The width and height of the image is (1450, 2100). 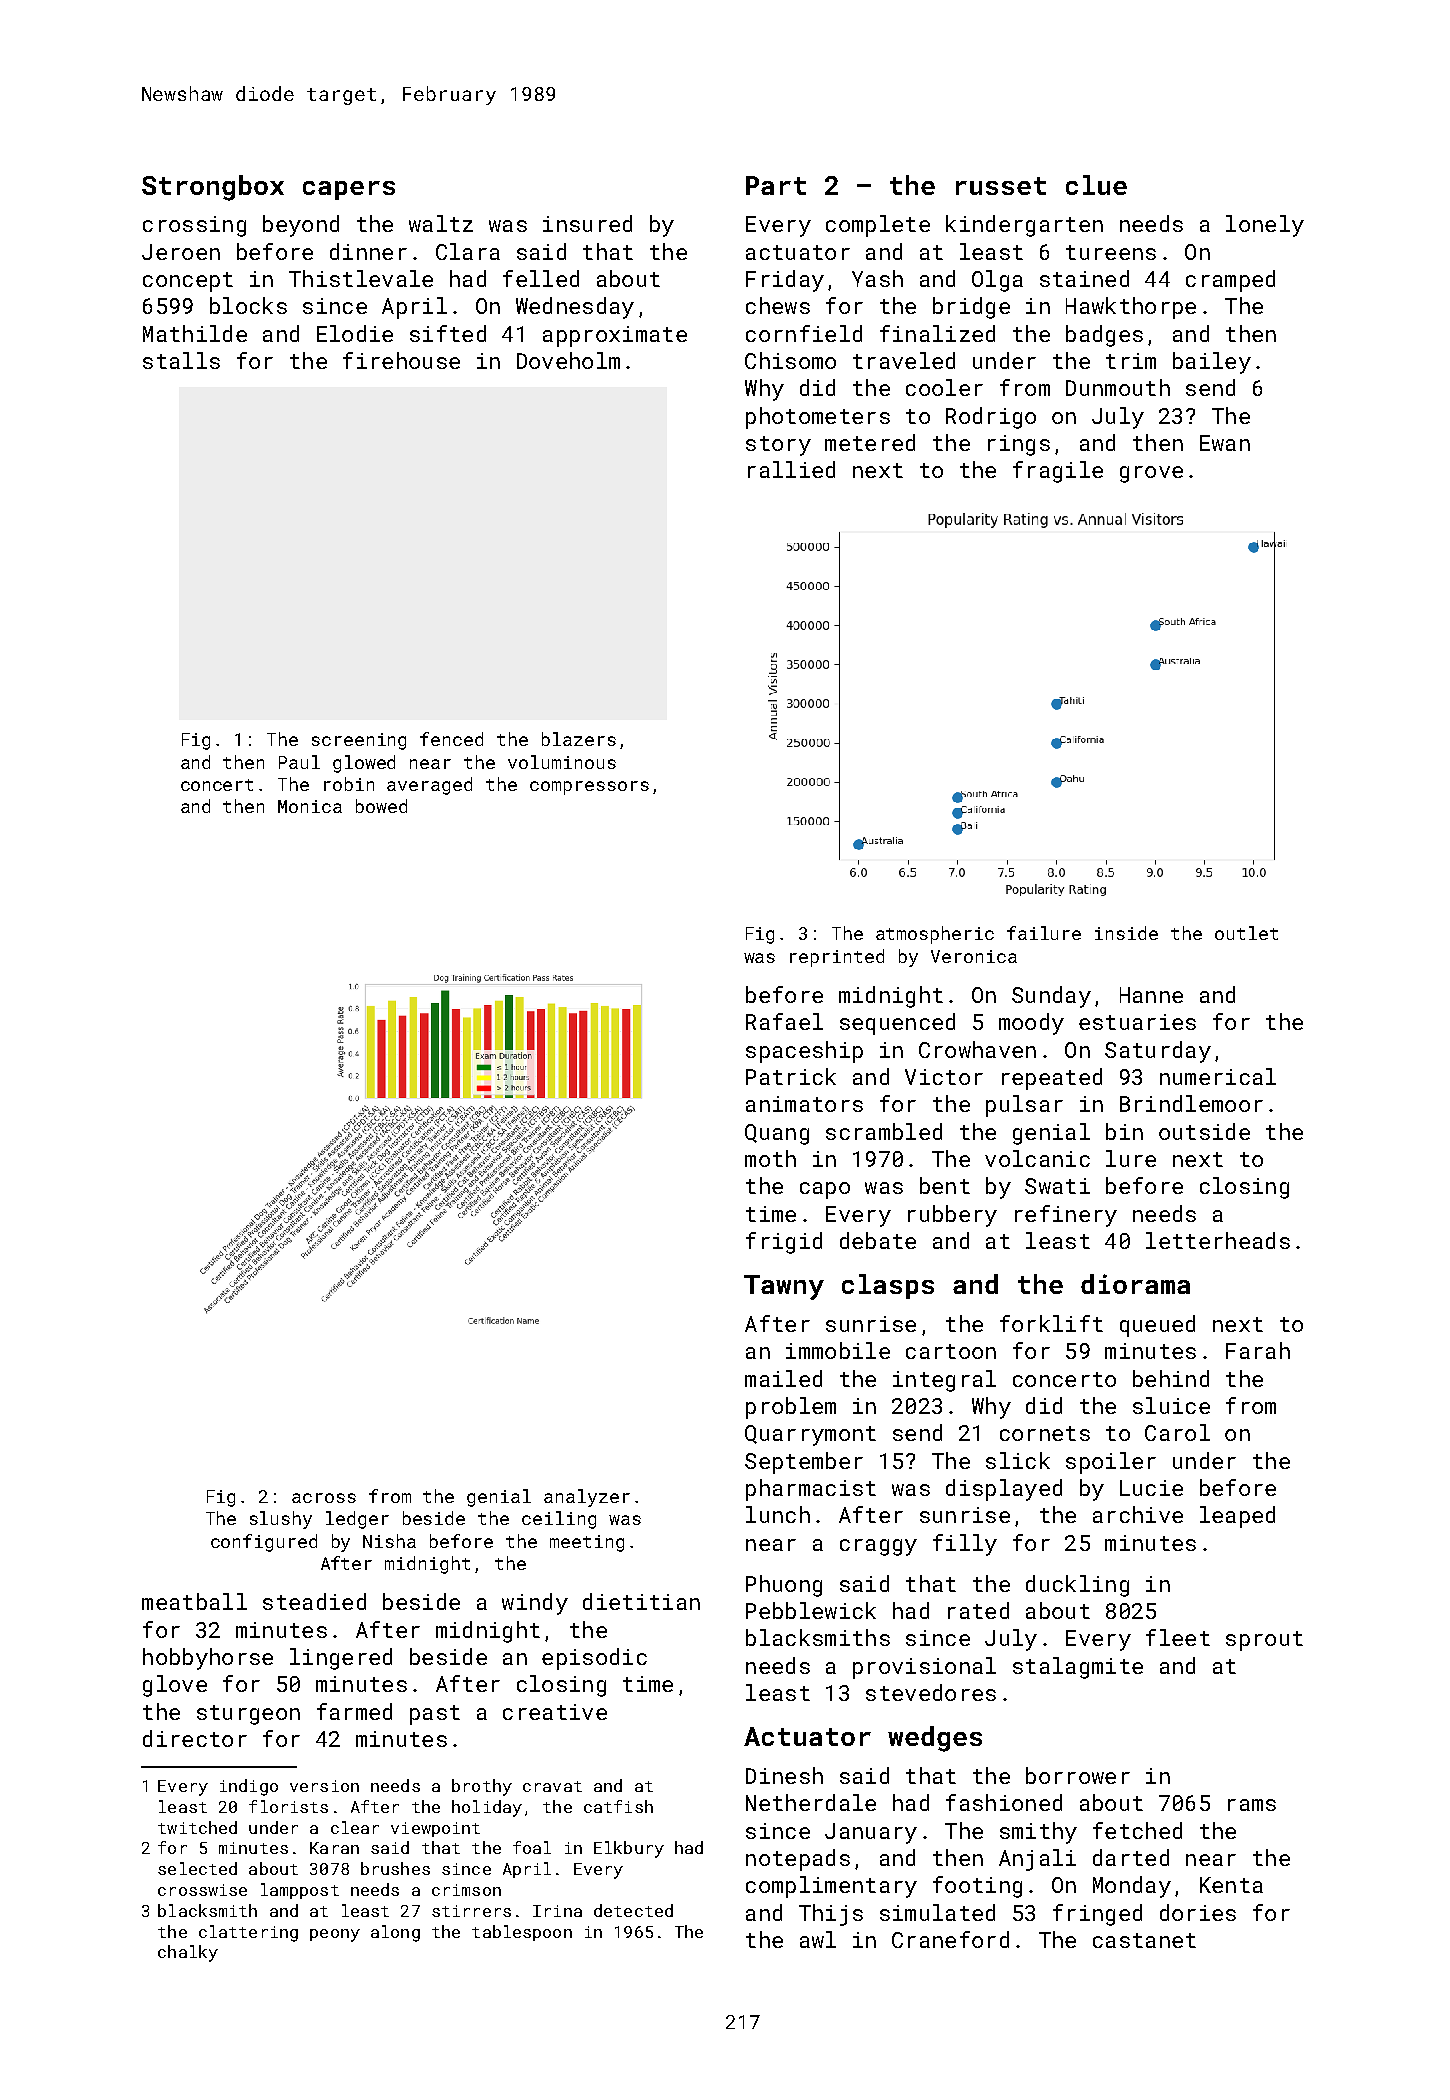 What do you see at coordinates (466, 1890) in the image?
I see `crimson` at bounding box center [466, 1890].
